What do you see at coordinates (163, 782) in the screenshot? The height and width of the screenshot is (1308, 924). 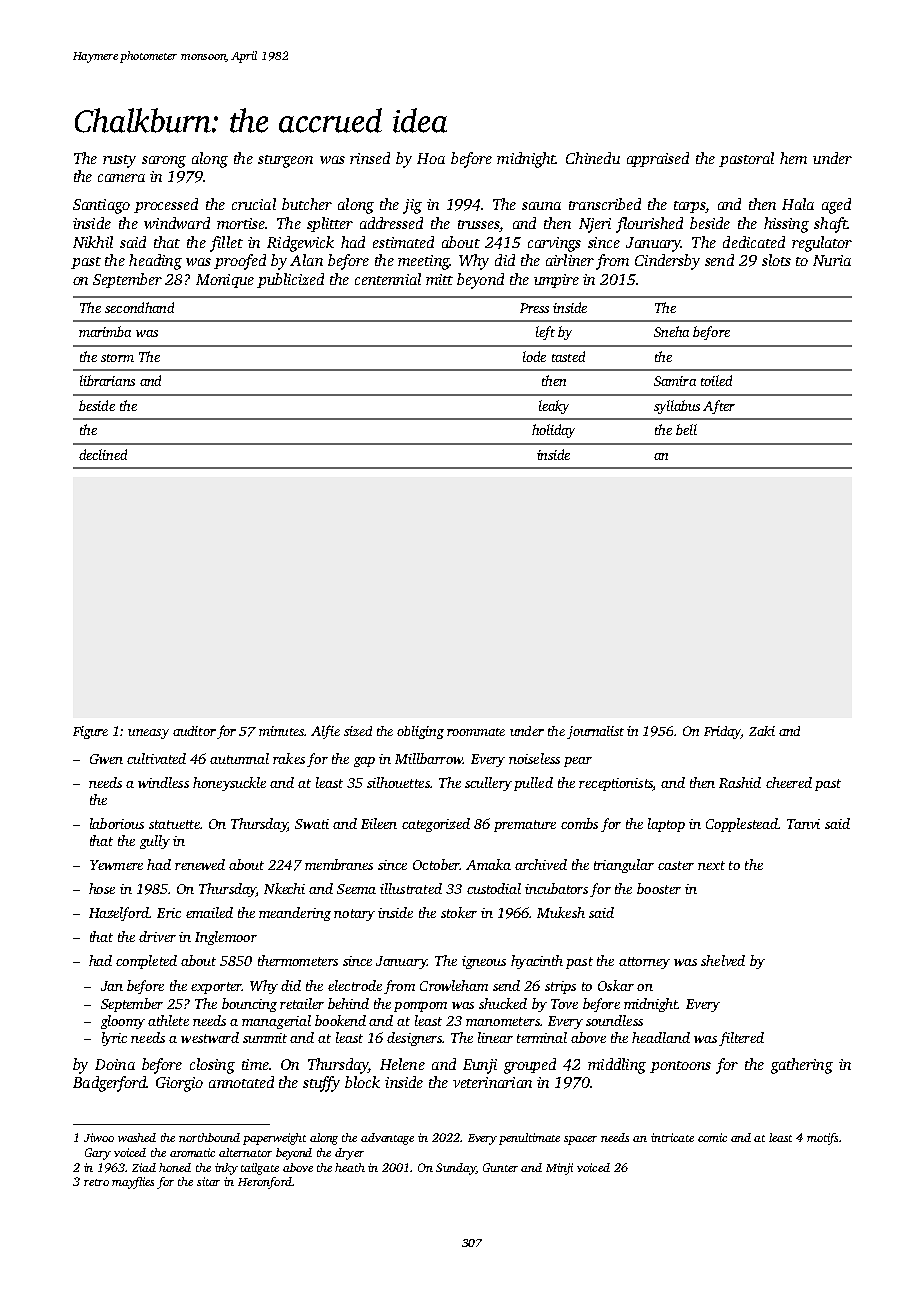 I see `windless` at bounding box center [163, 782].
